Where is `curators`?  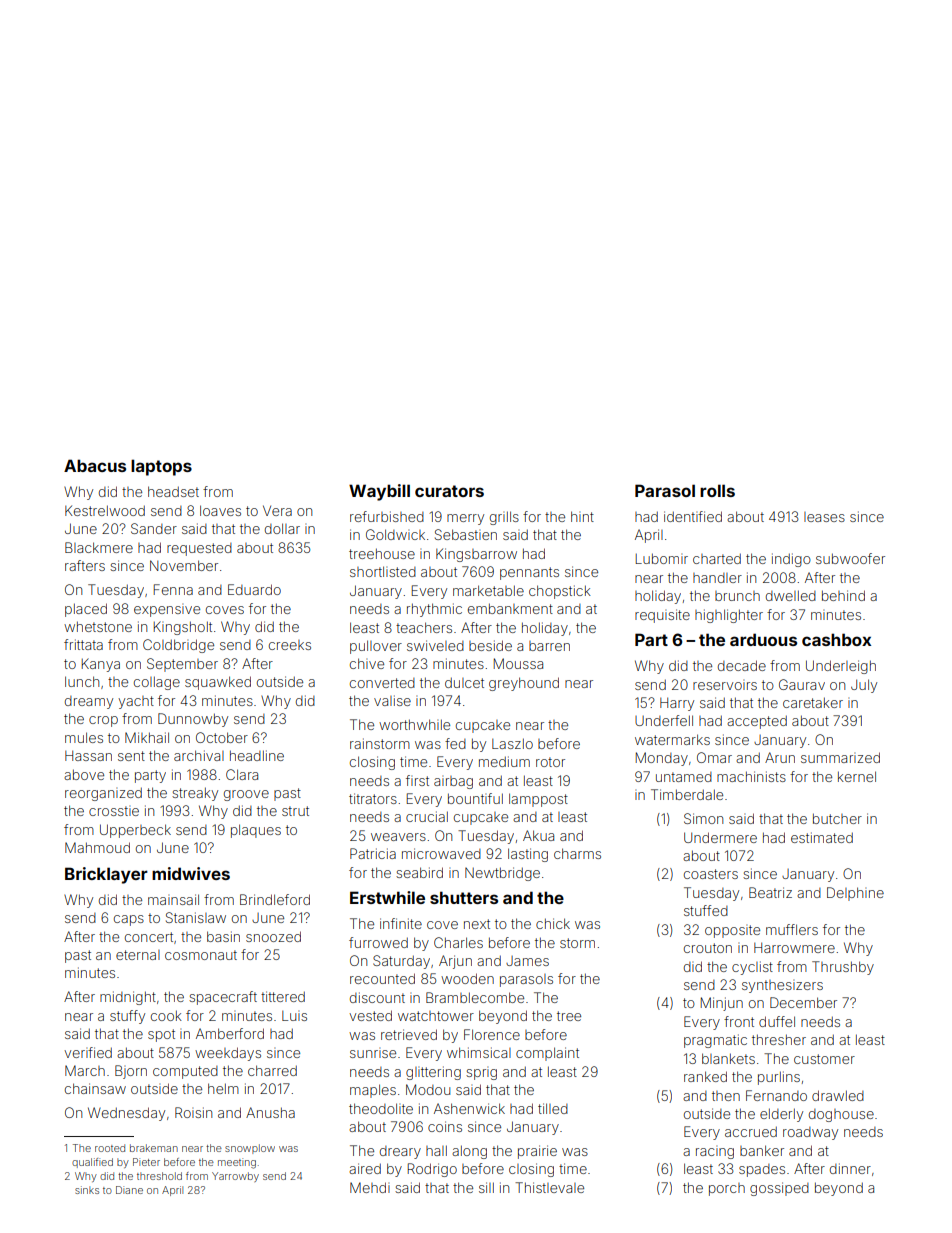
curators is located at coordinates (449, 491).
